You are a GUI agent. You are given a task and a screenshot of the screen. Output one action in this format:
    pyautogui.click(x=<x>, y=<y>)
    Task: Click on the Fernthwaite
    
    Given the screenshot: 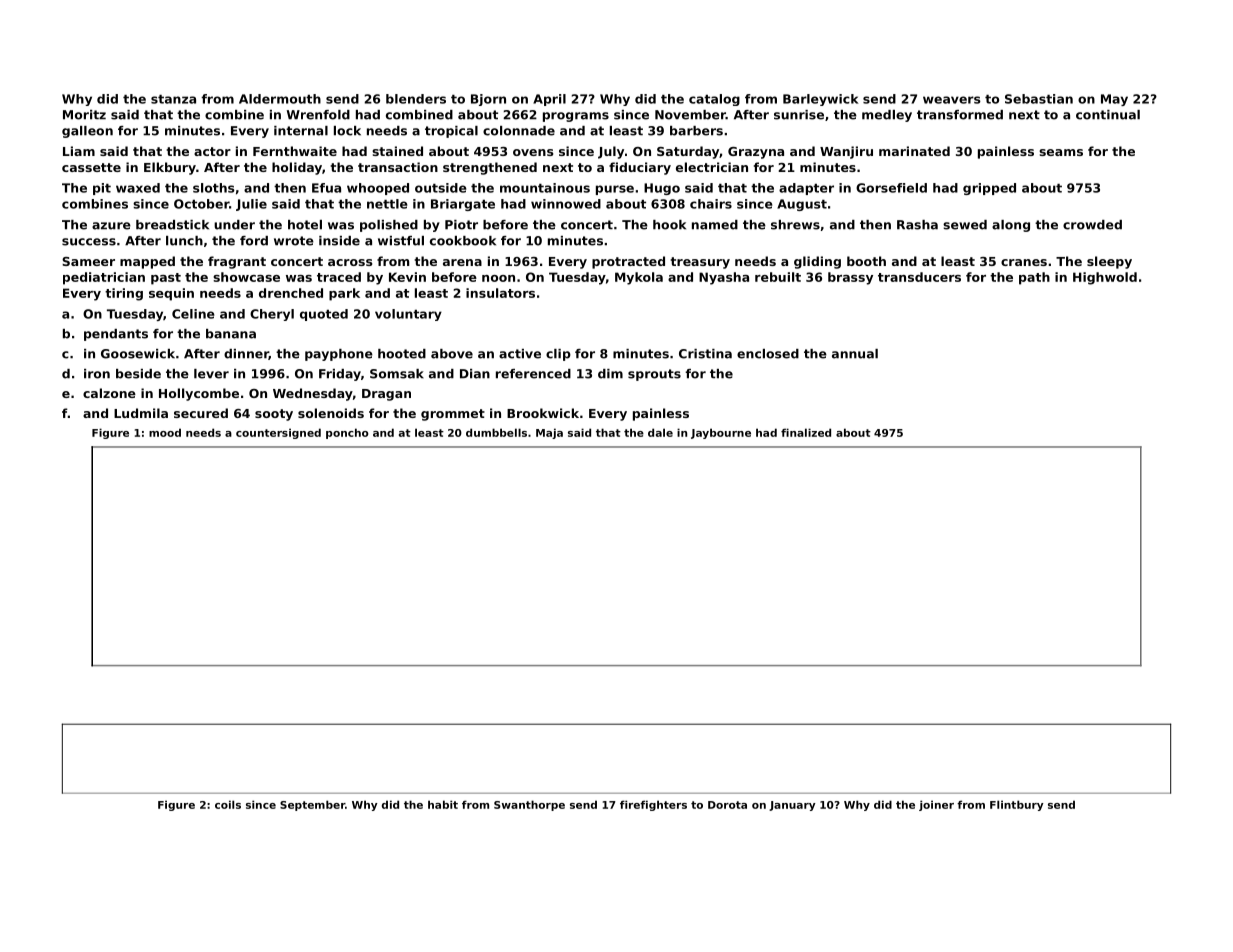 What is the action you would take?
    pyautogui.click(x=295, y=151)
